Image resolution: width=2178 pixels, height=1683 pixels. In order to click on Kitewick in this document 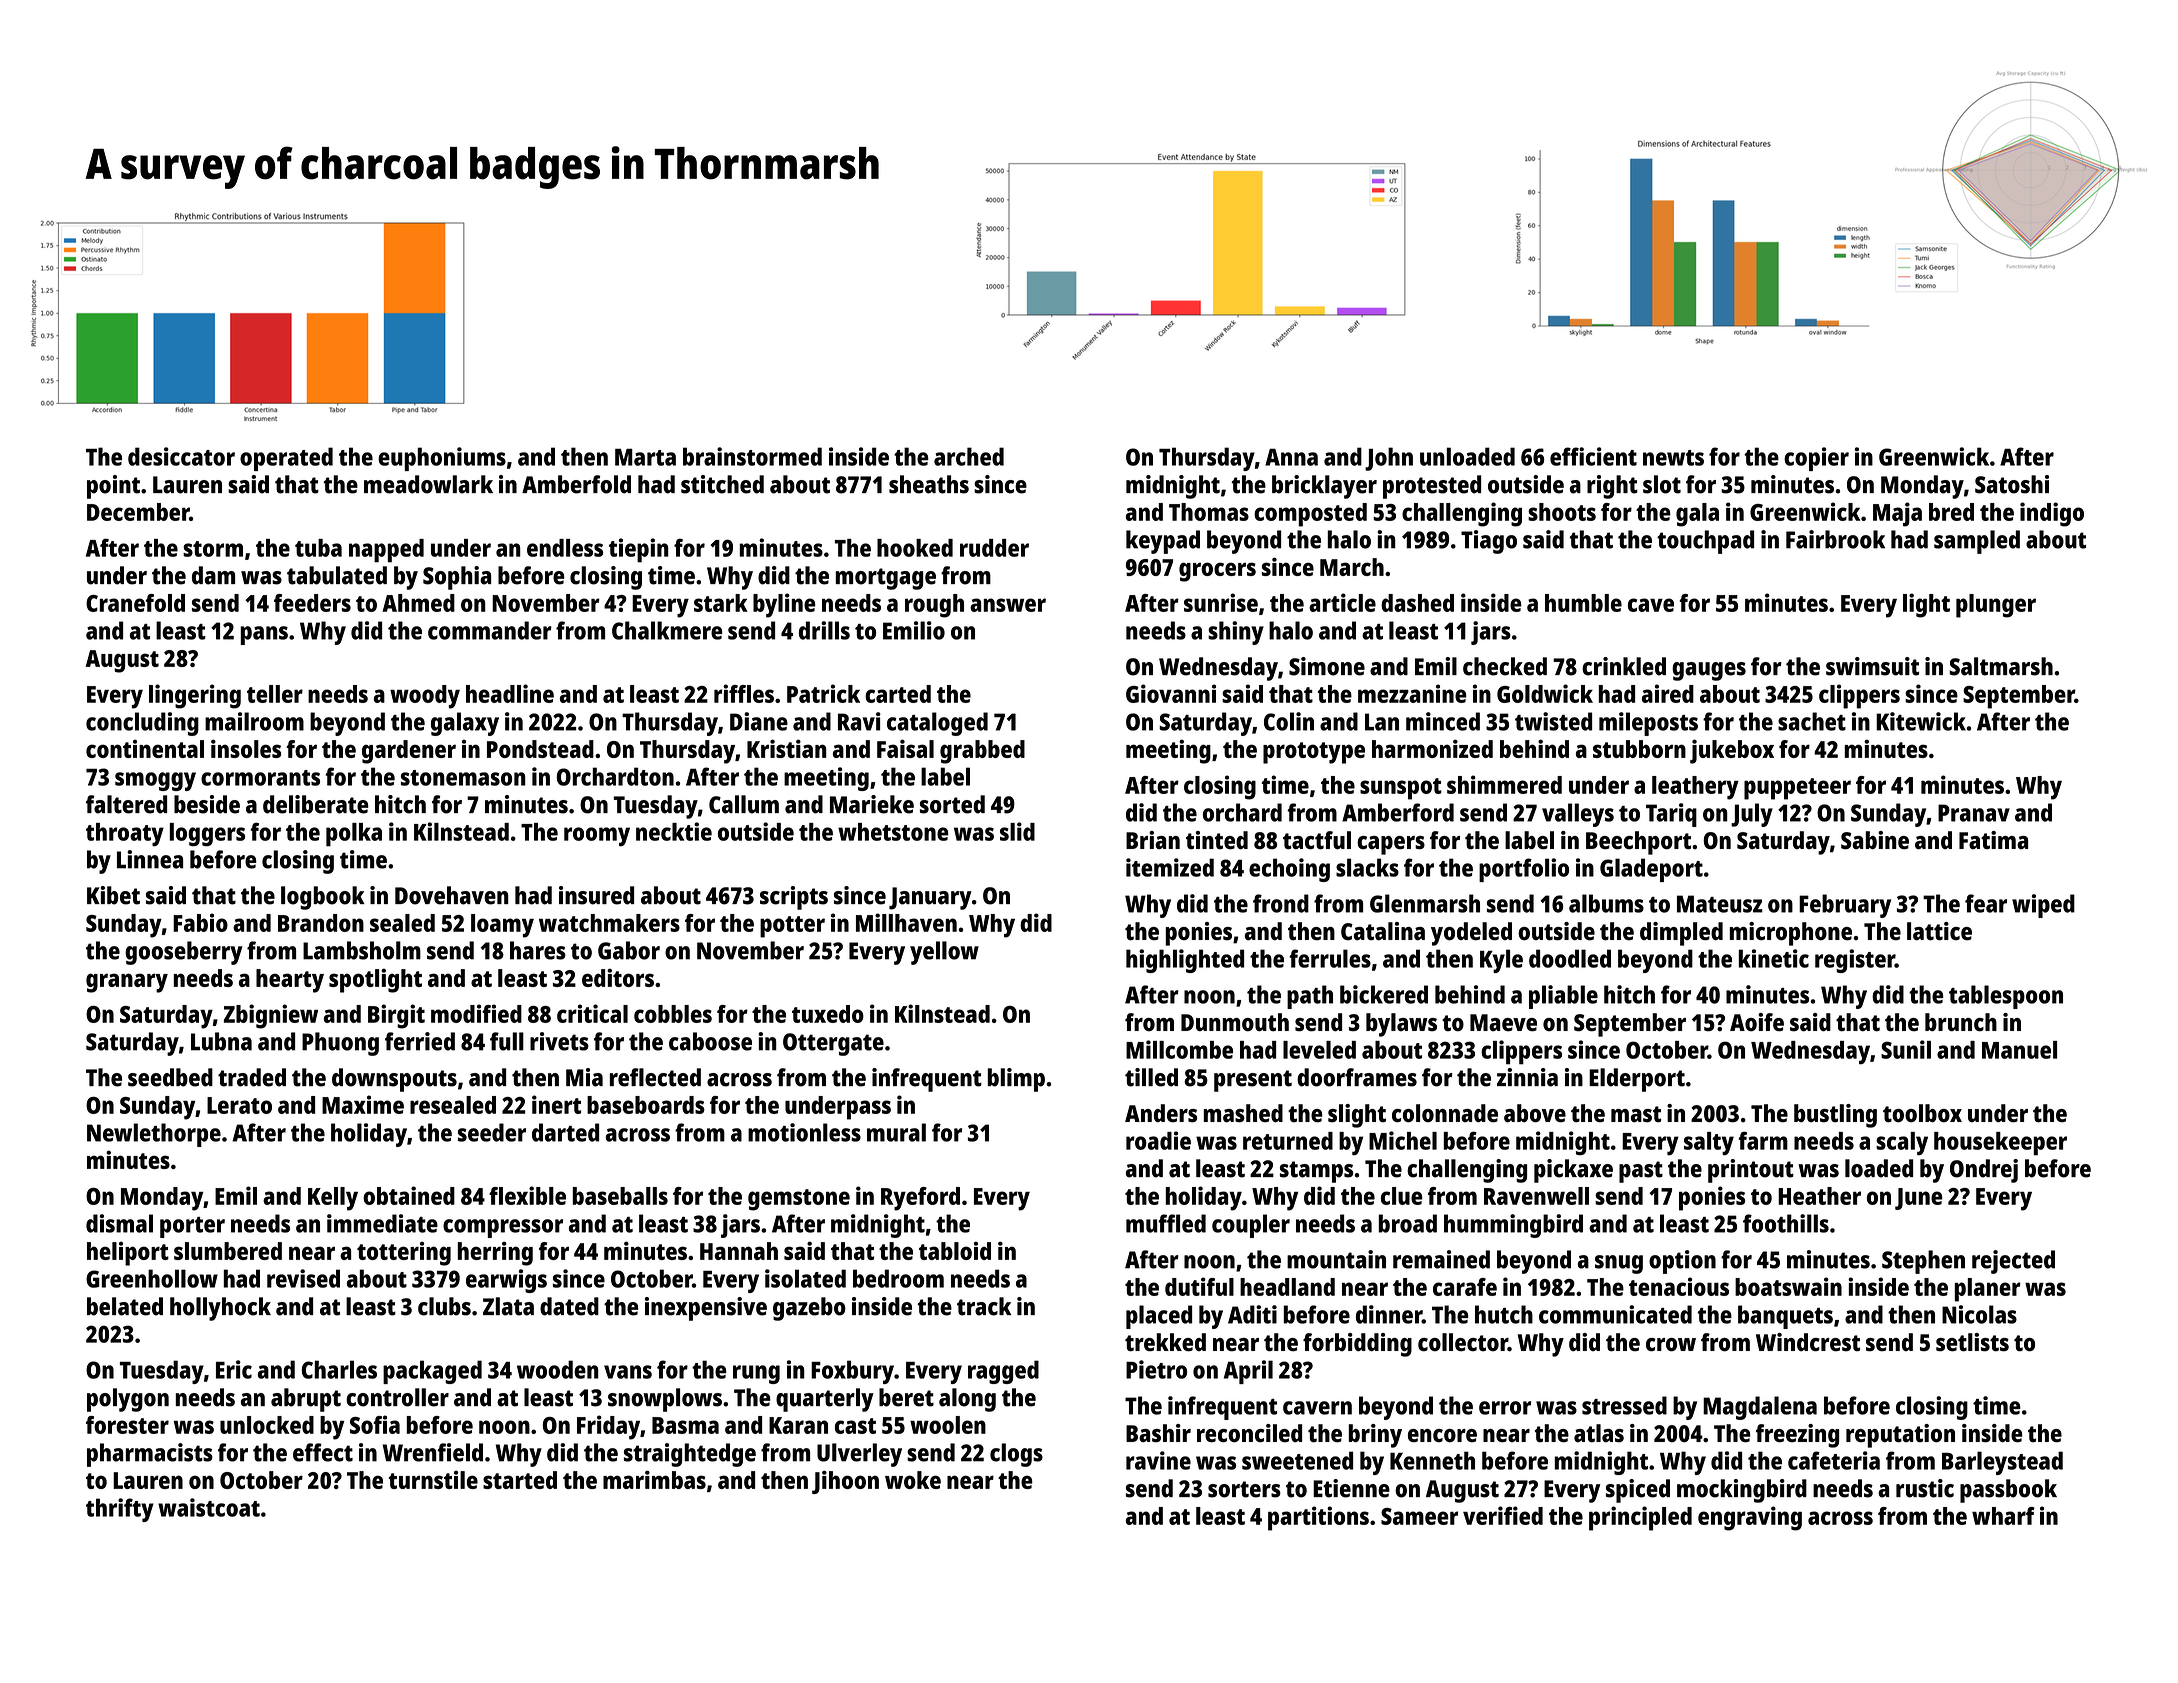, I will do `click(1921, 721)`.
